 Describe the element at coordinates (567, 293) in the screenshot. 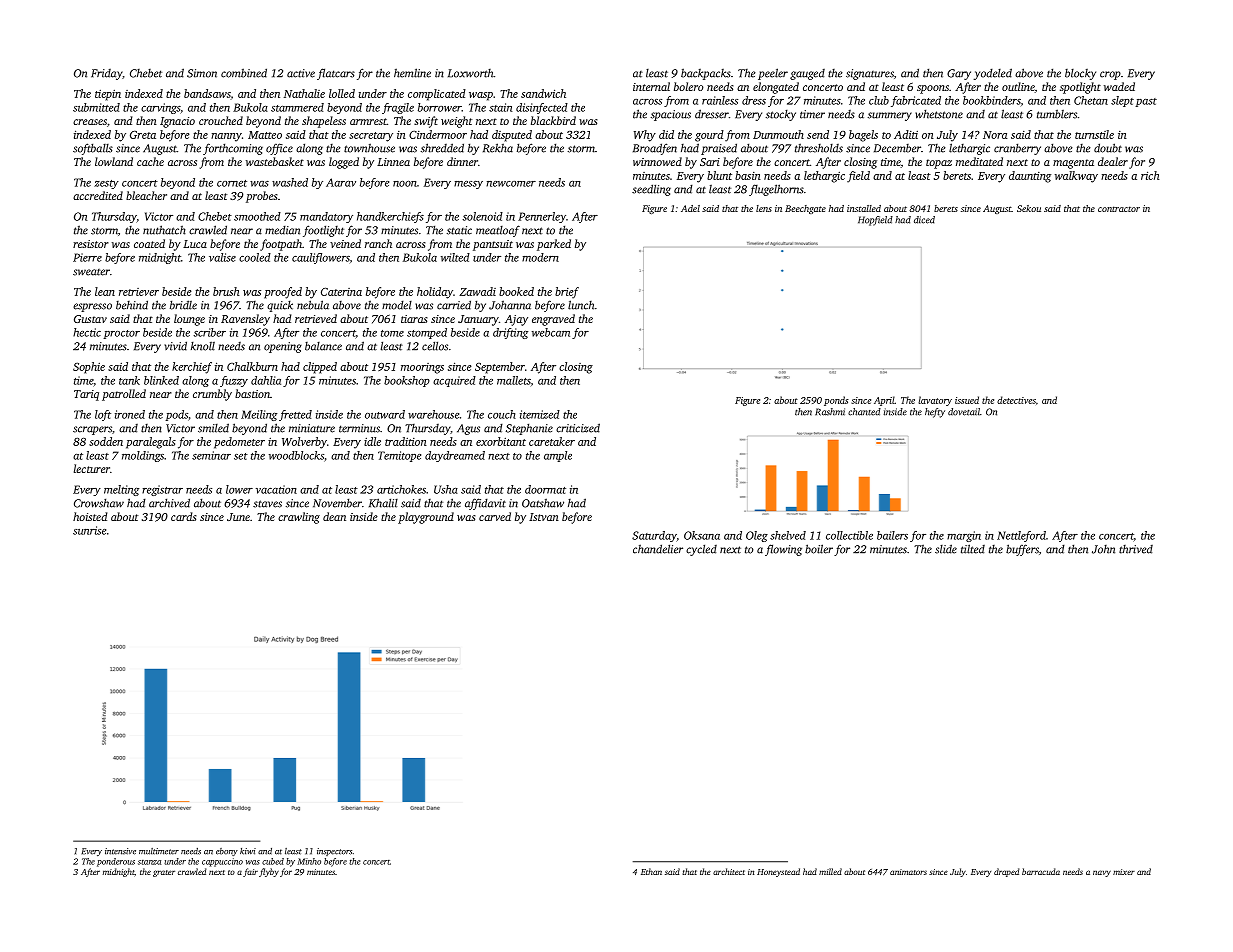

I see `brief` at that location.
